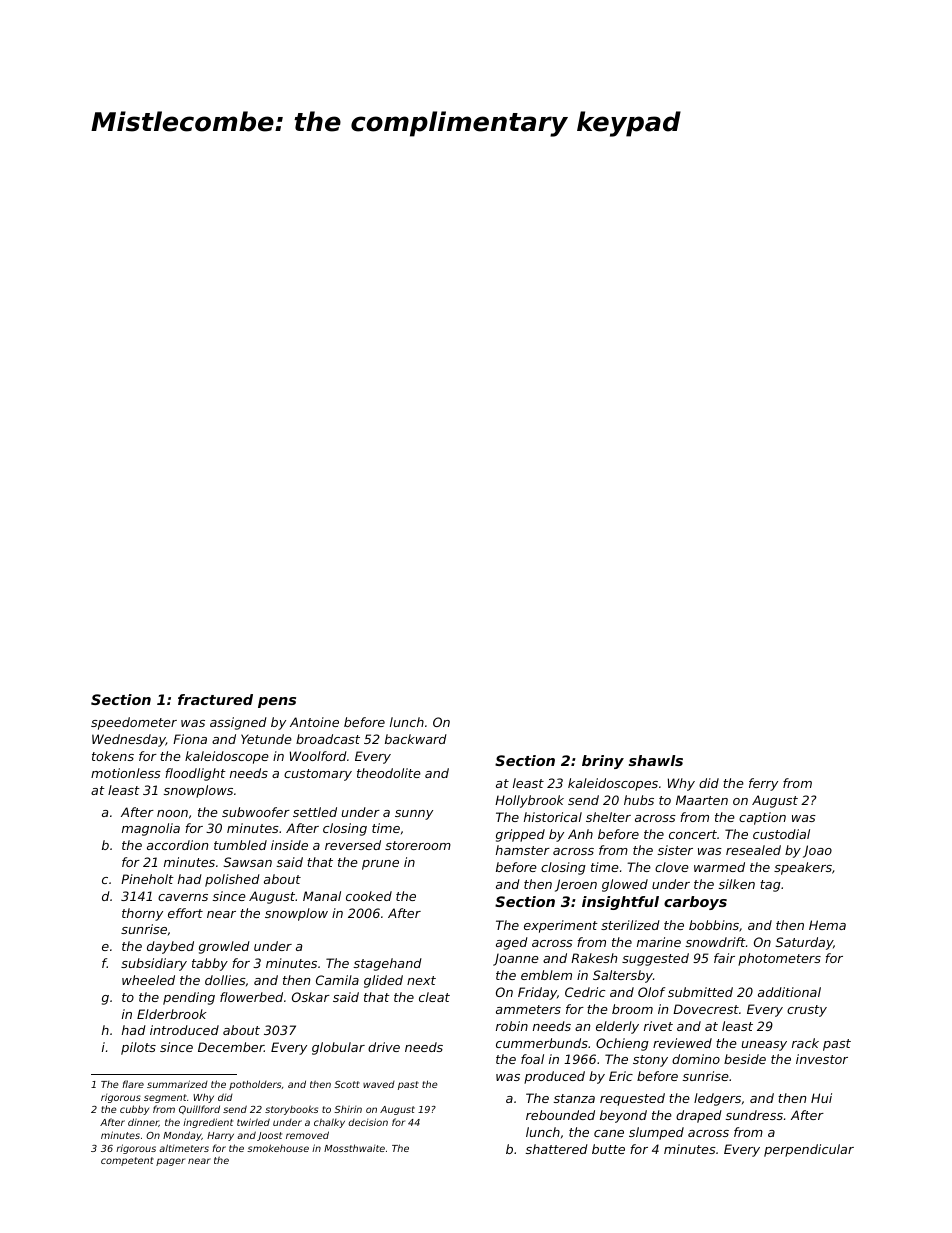 This screenshot has height=1233, width=952. What do you see at coordinates (561, 926) in the screenshot?
I see `experiment` at bounding box center [561, 926].
